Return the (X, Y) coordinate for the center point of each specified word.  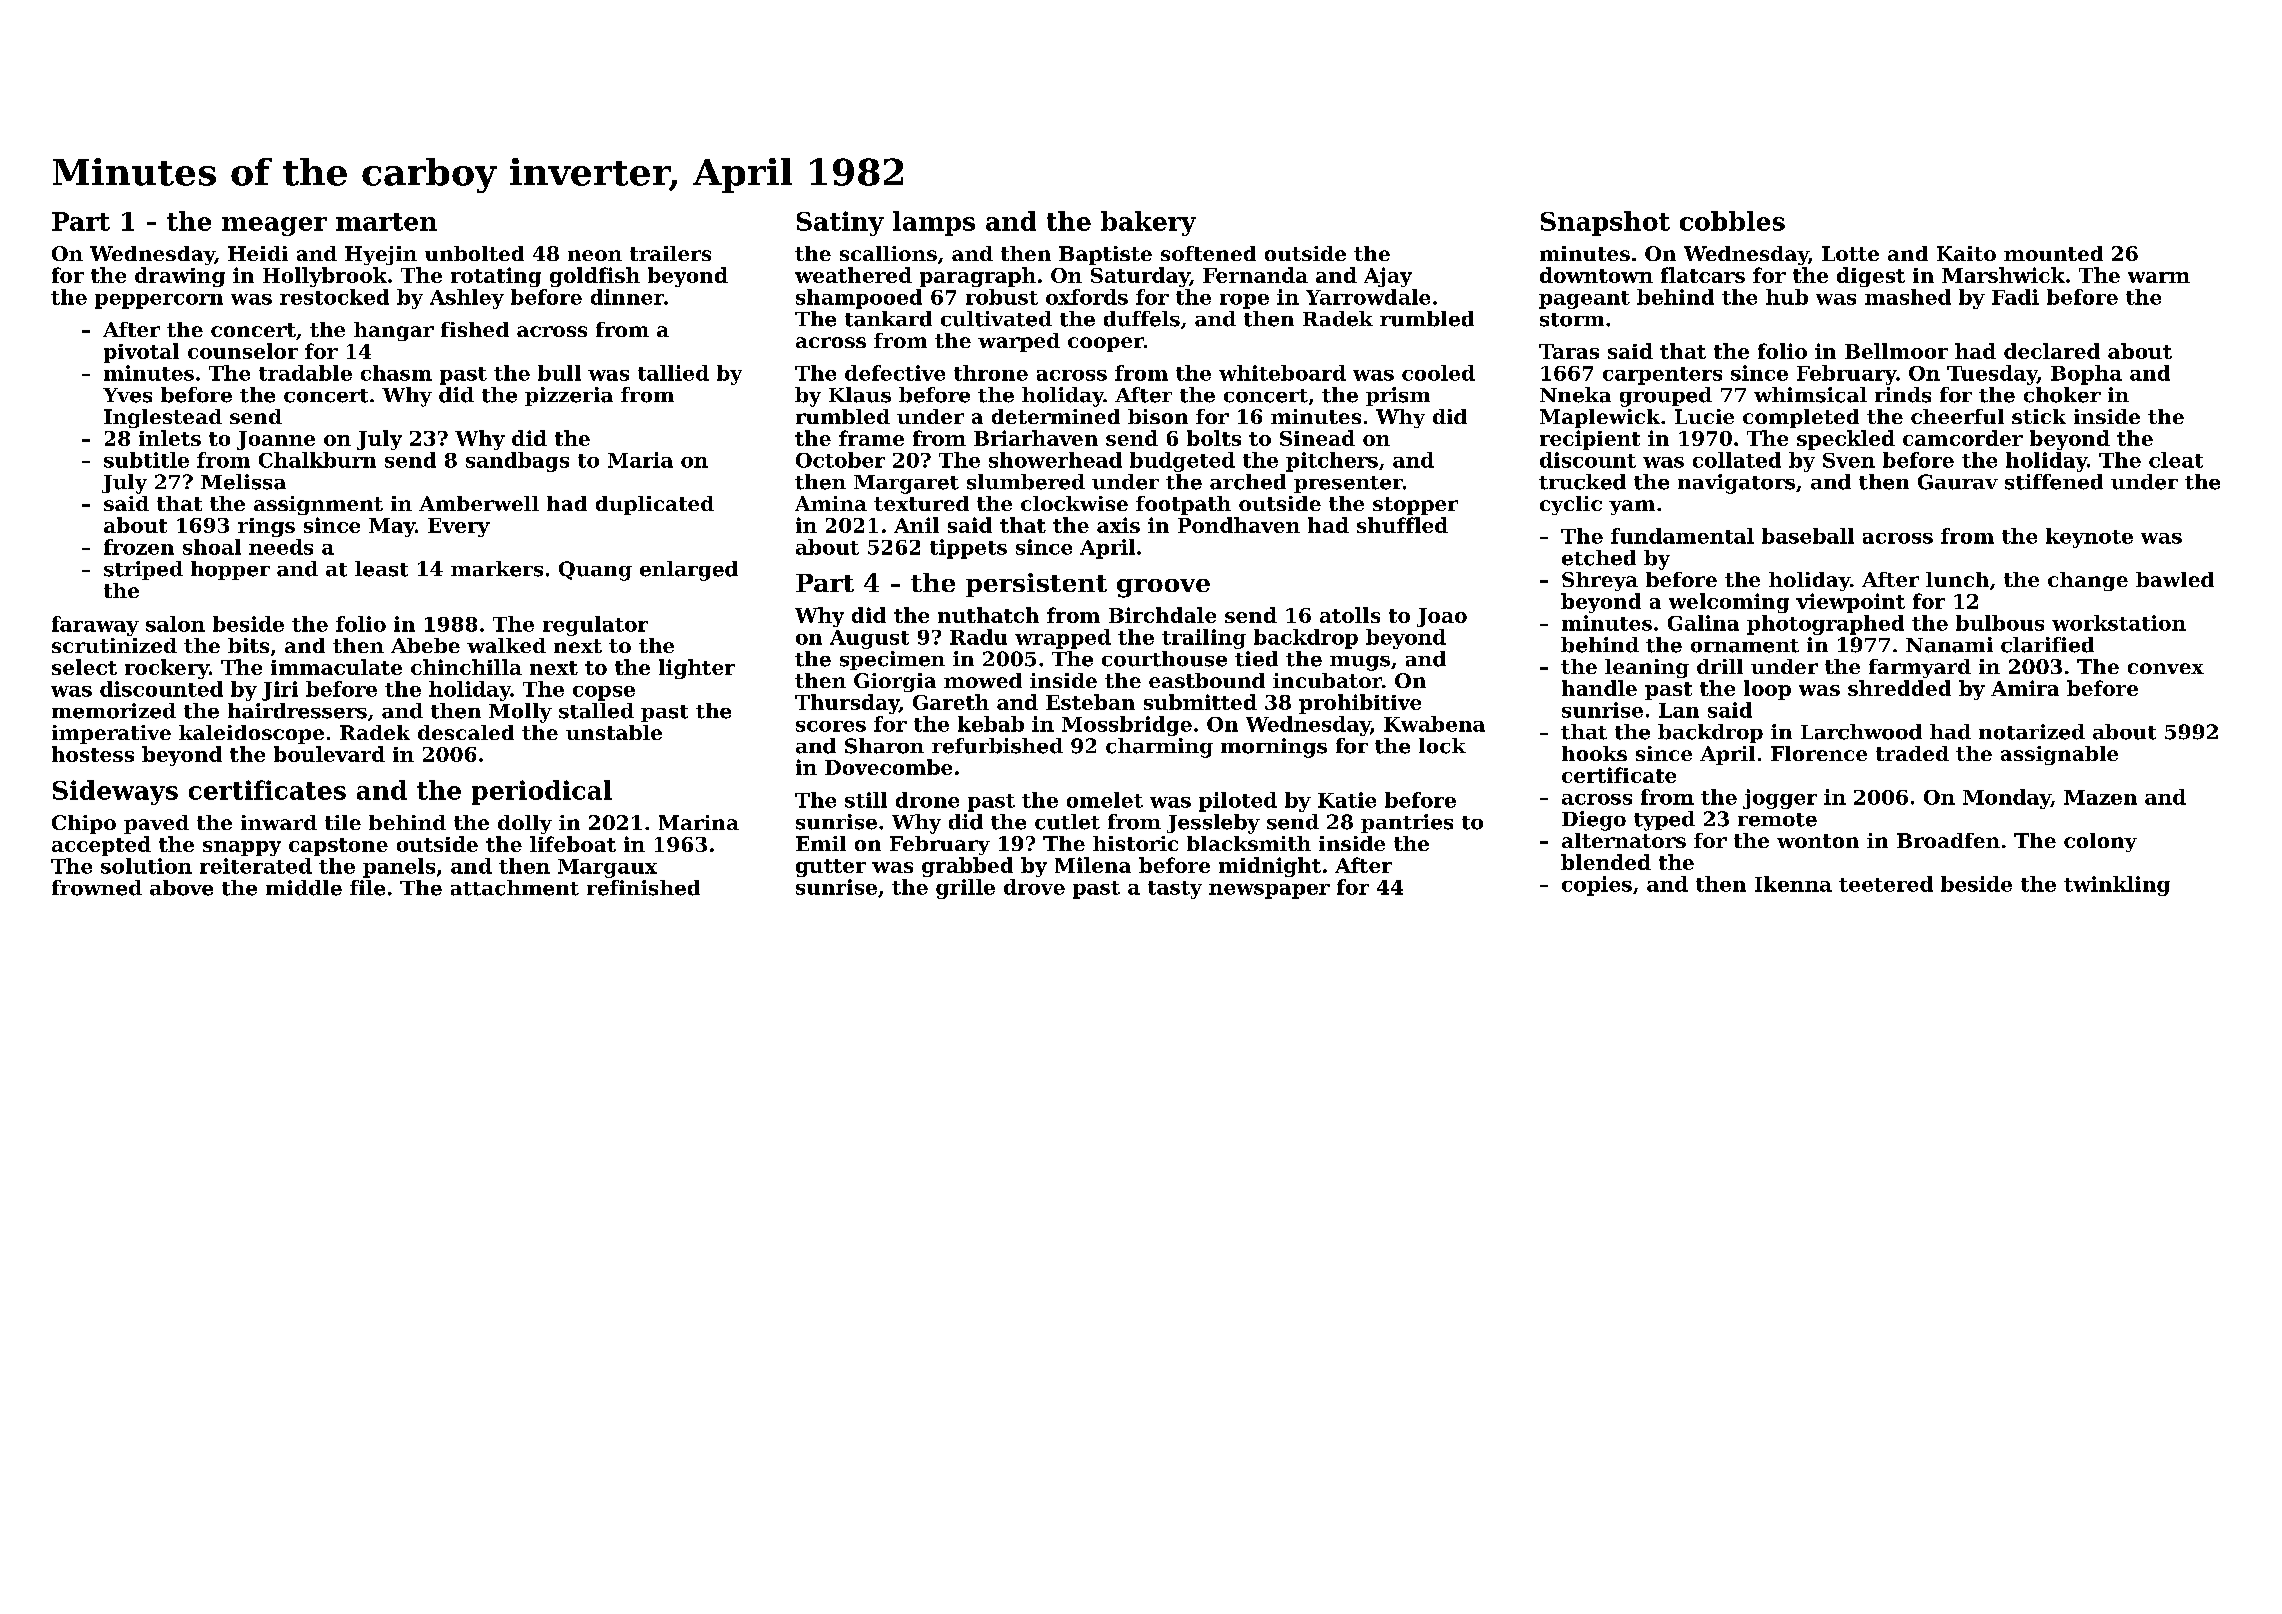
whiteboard (1282, 373)
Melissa (243, 482)
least (381, 569)
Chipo (84, 824)
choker (2062, 395)
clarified (2047, 645)
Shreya (1600, 581)
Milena (1093, 865)
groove (1163, 588)
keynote (2089, 538)
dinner (627, 297)
